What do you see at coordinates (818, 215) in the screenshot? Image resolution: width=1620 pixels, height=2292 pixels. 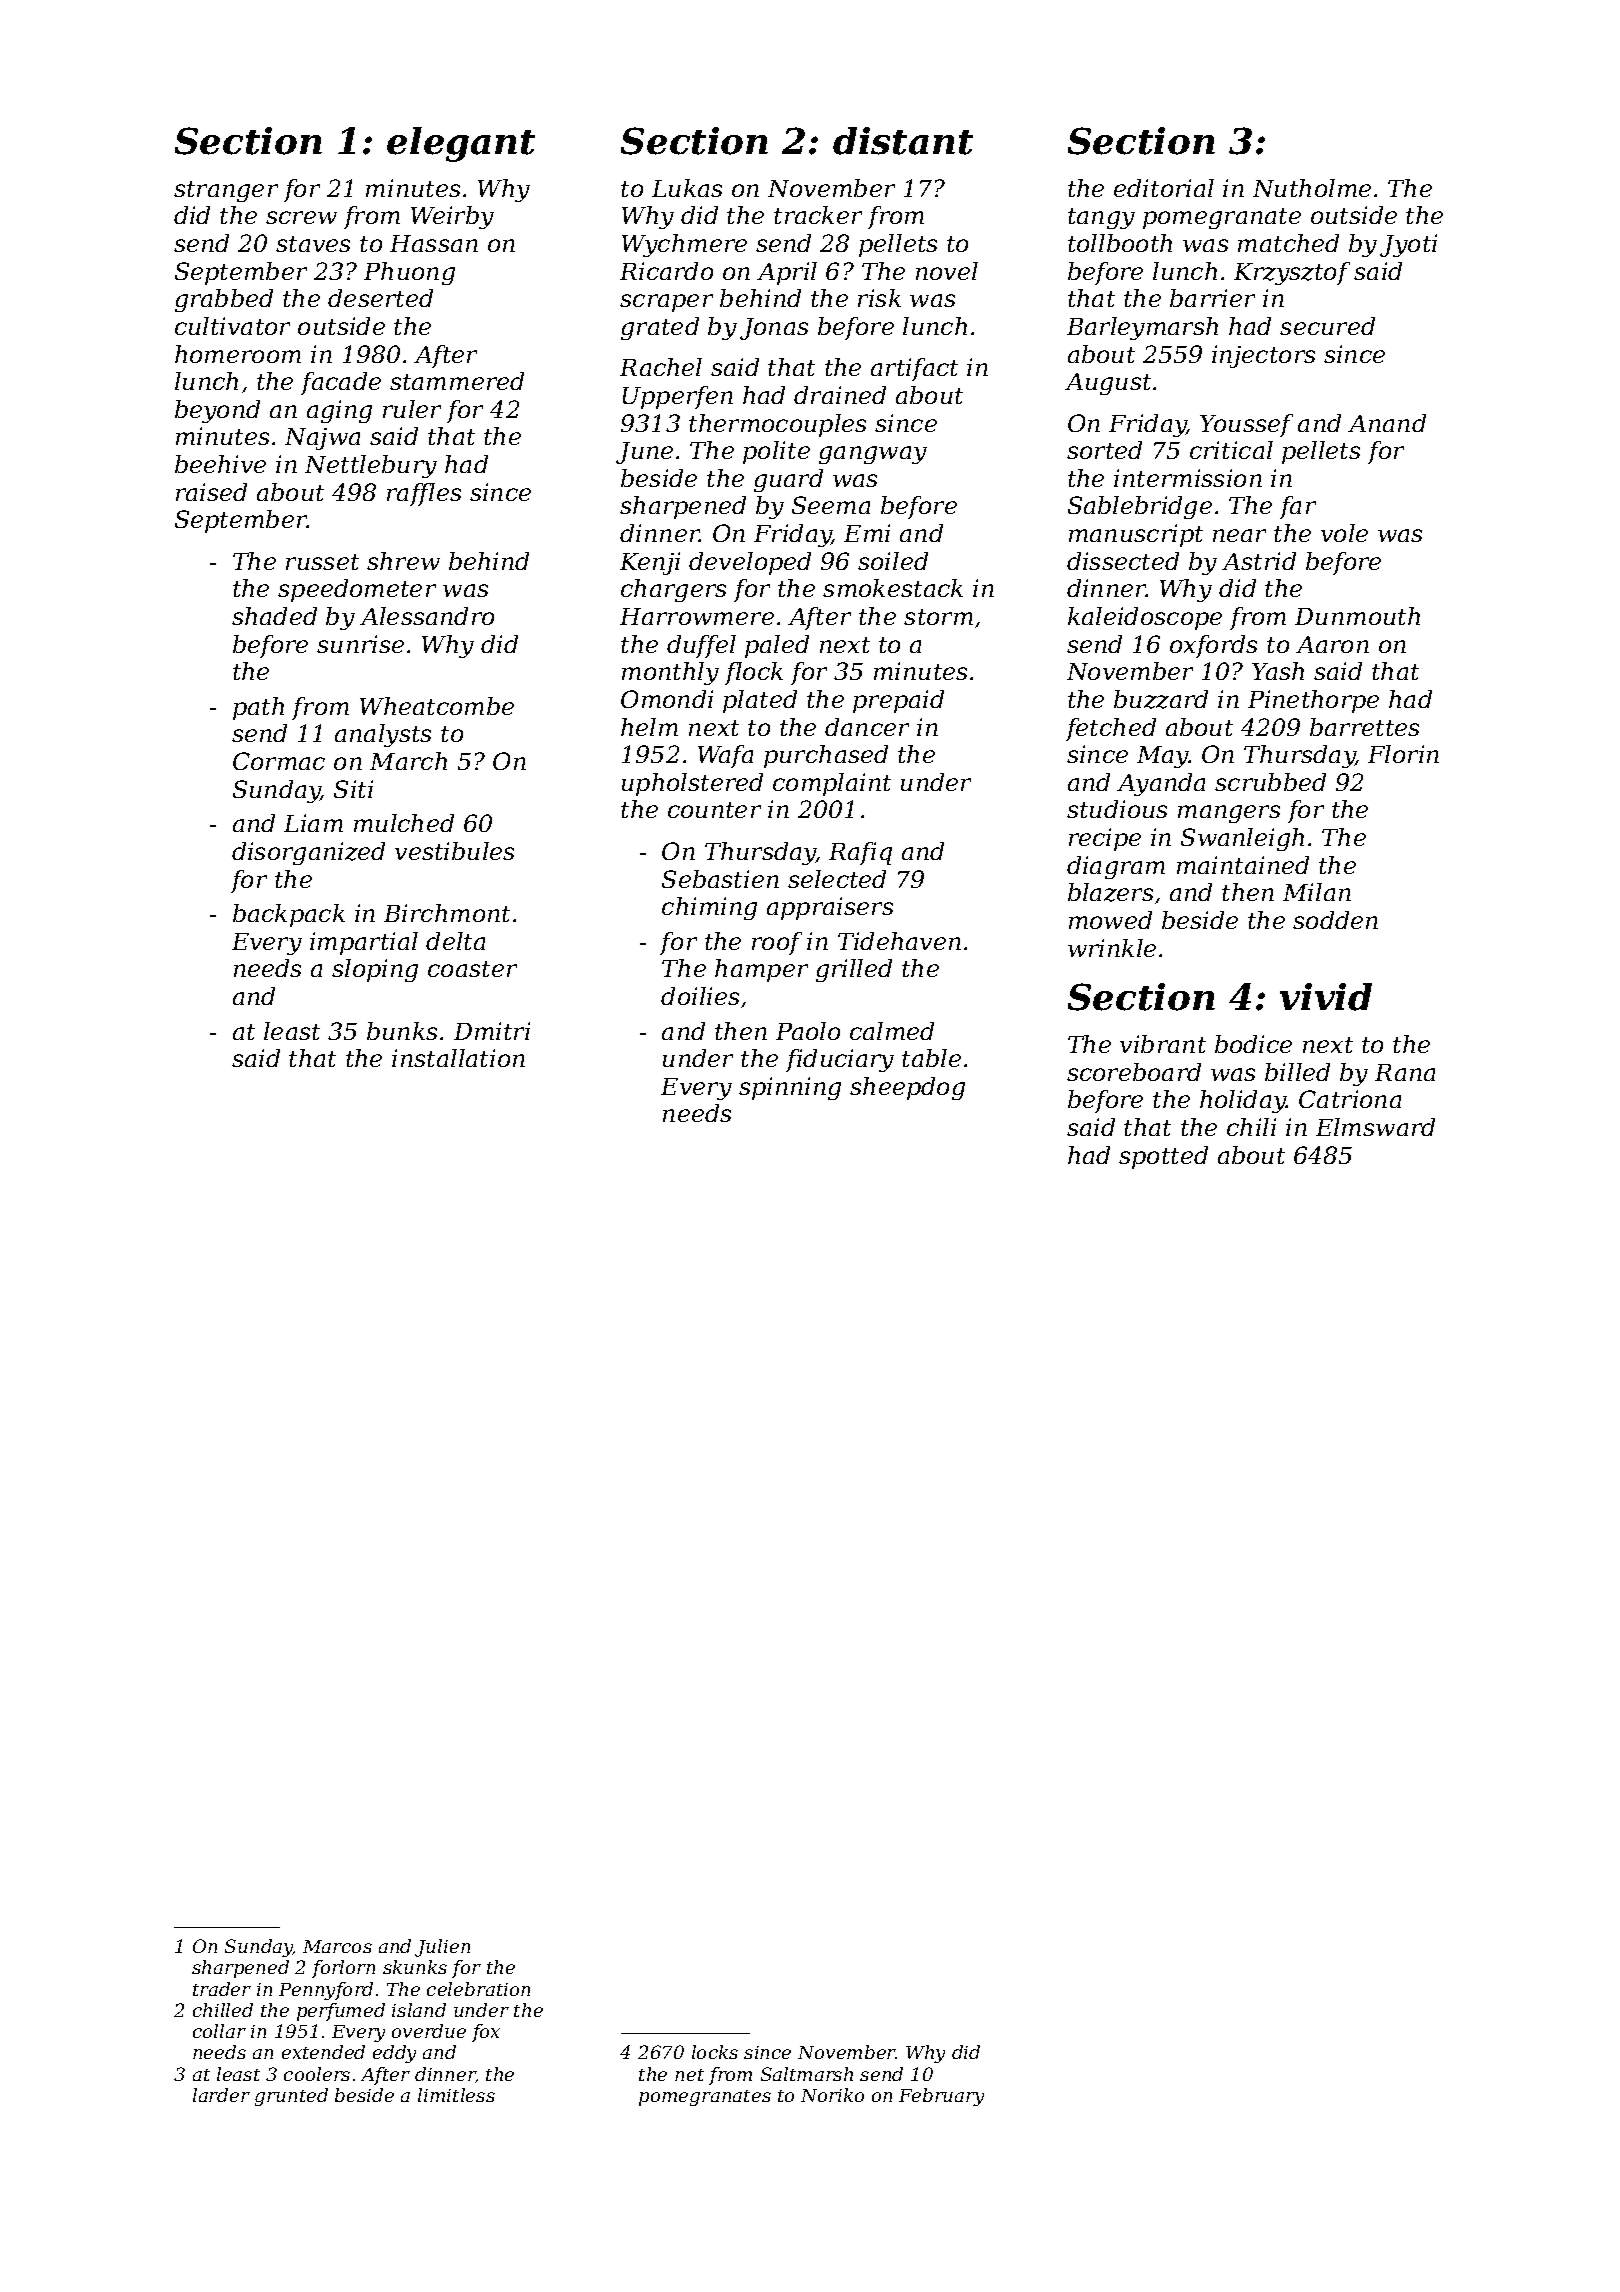 I see `tracker` at bounding box center [818, 215].
